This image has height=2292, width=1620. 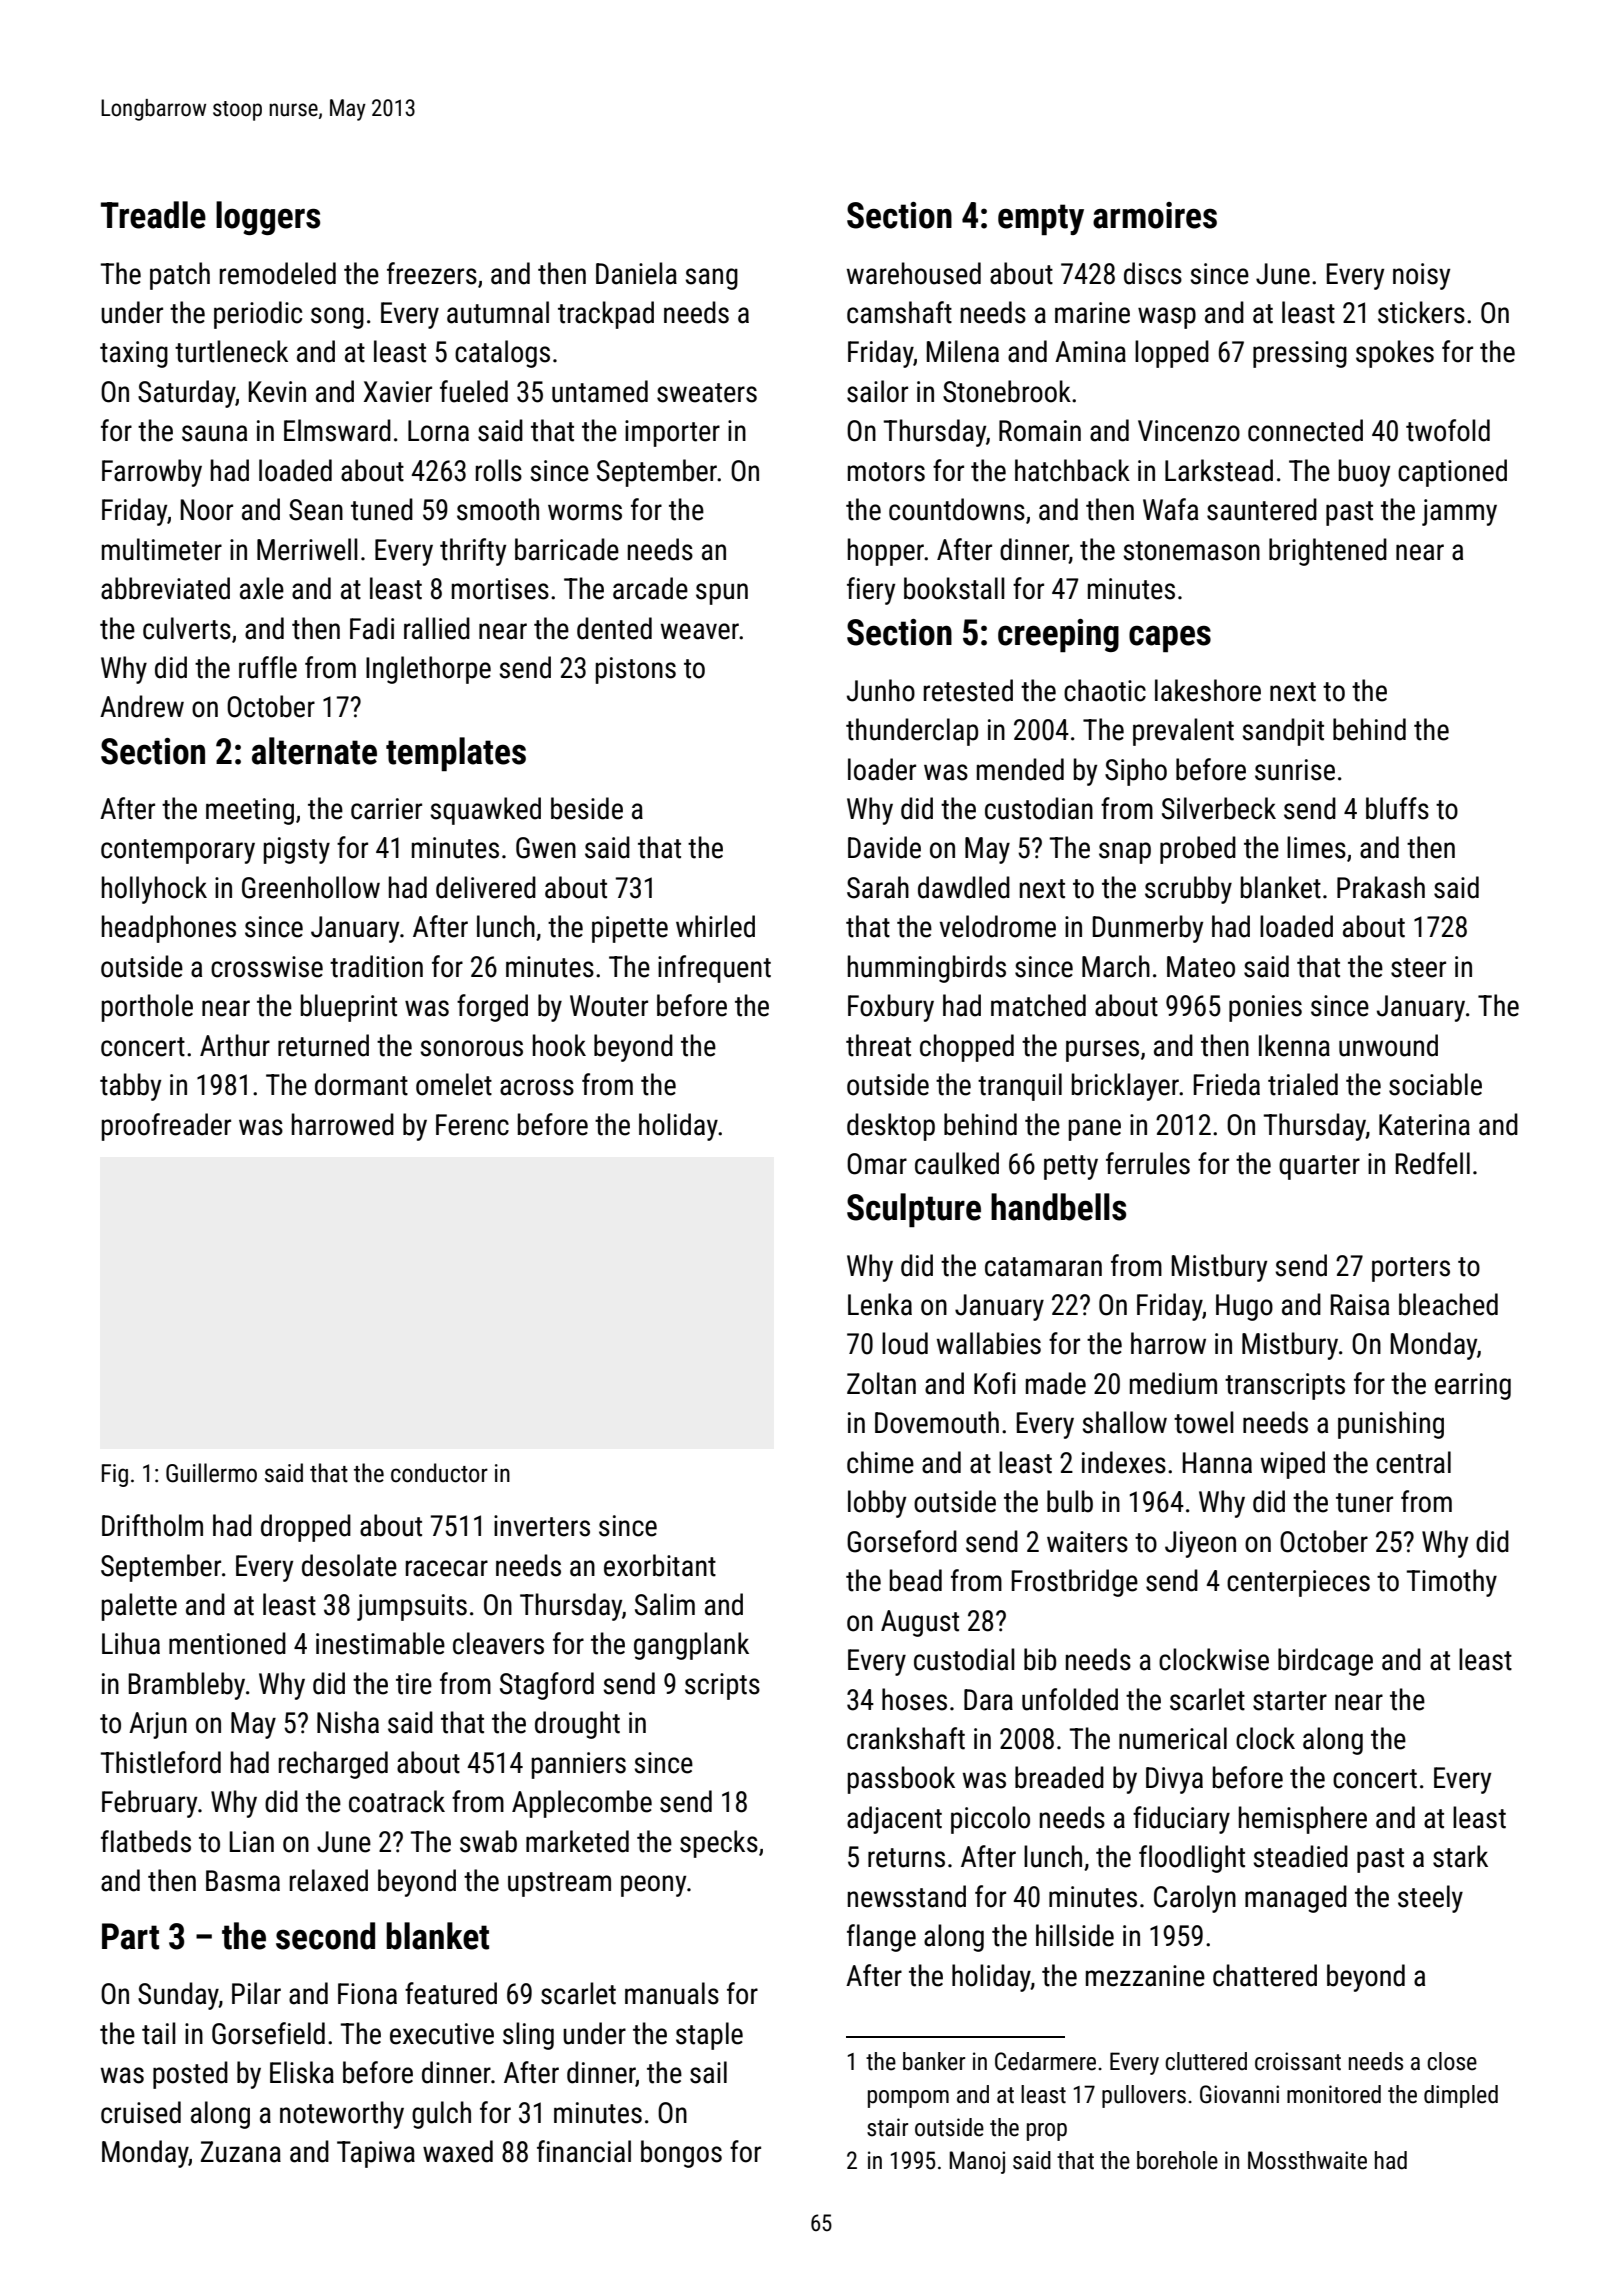 I want to click on earring, so click(x=1473, y=1386).
